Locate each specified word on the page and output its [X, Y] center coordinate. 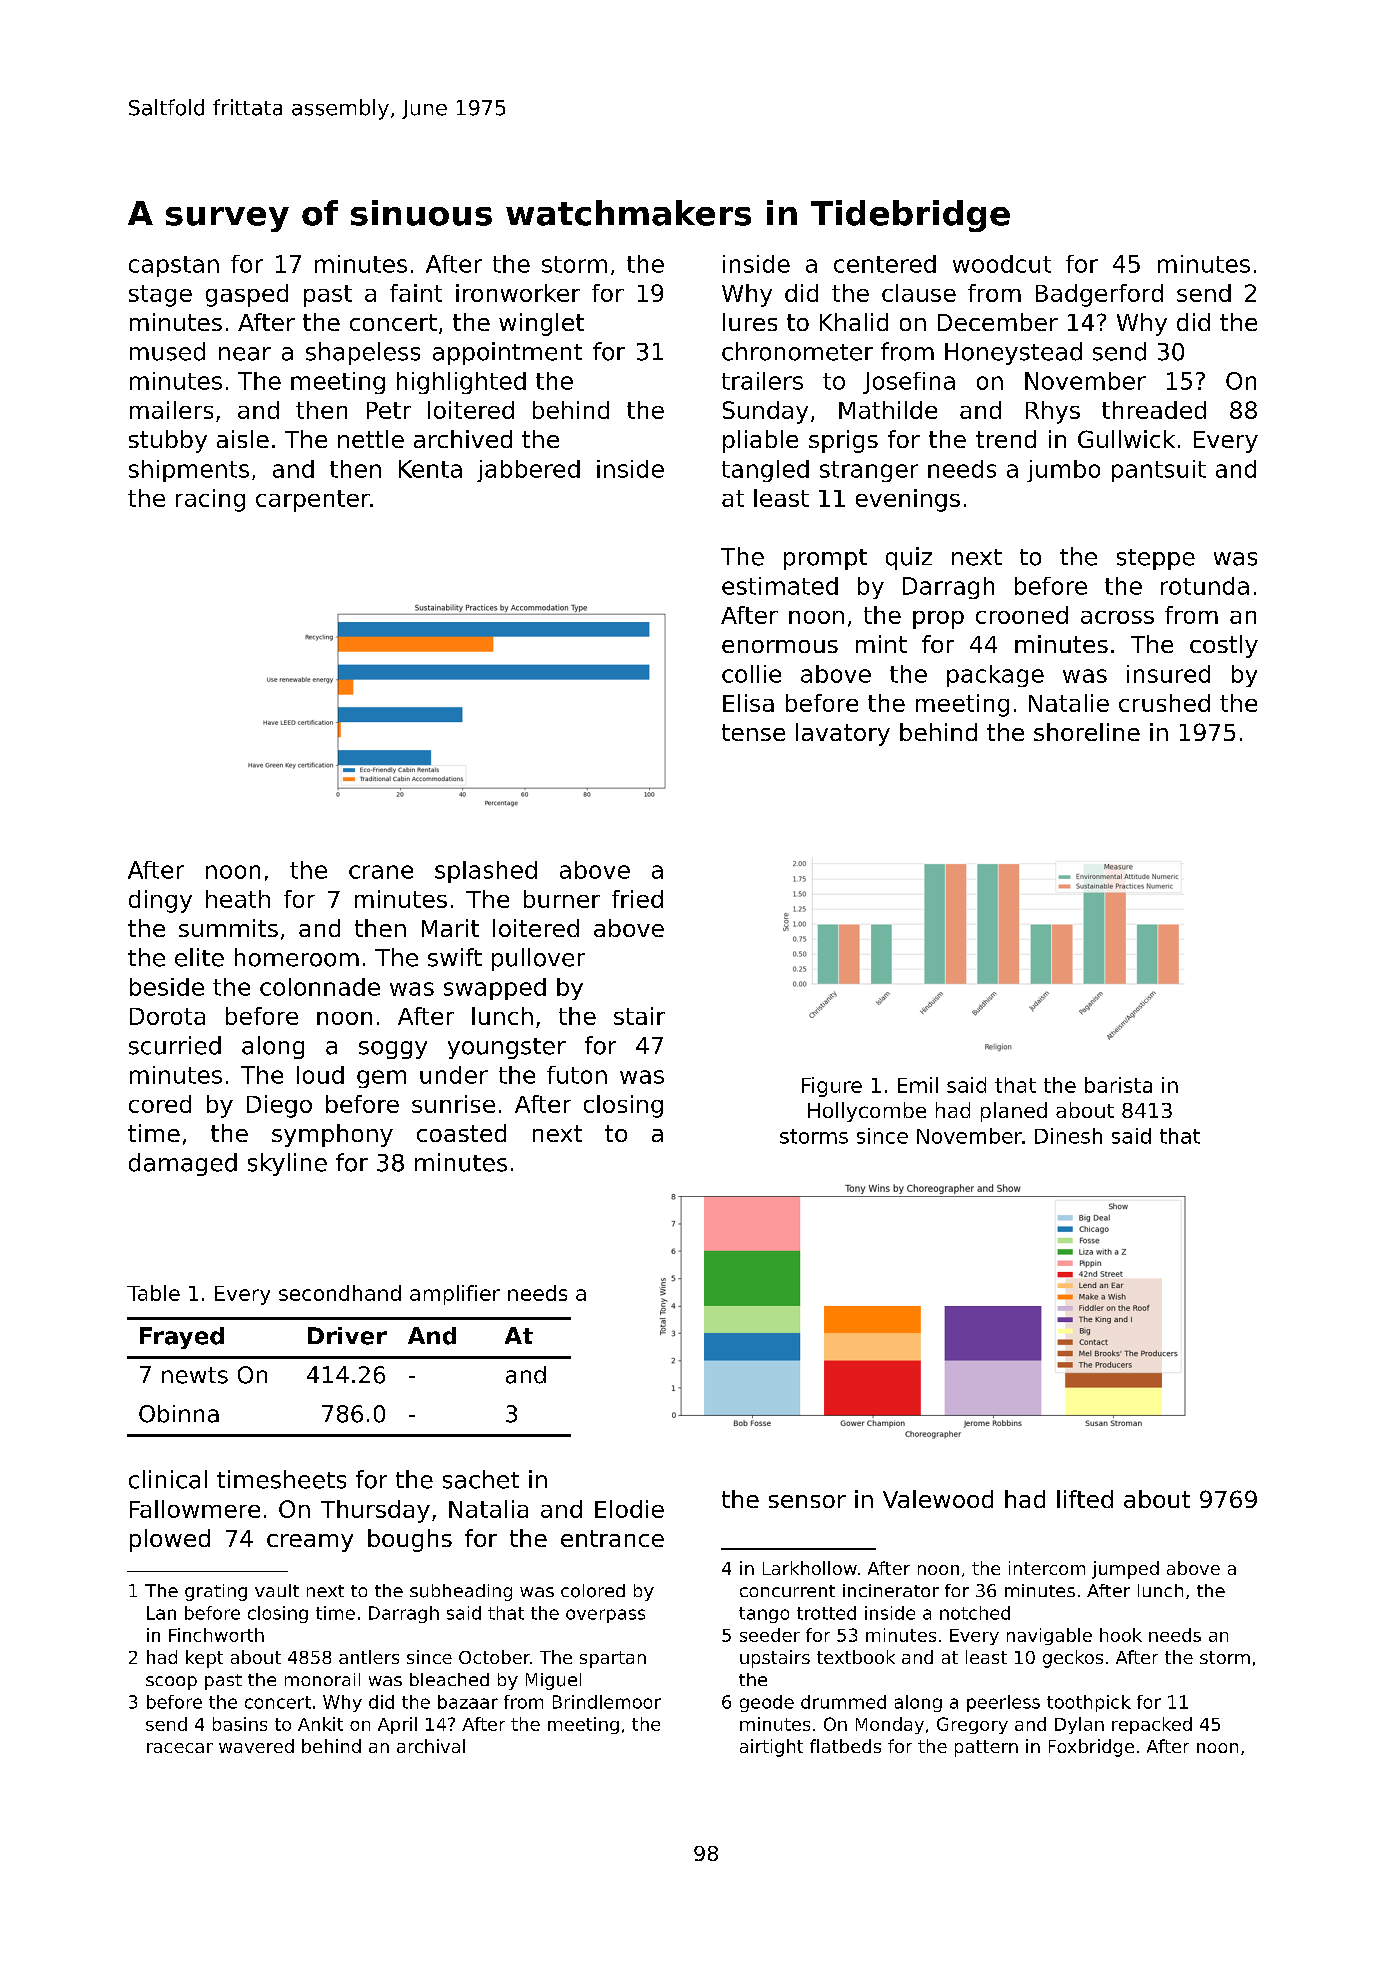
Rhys [1053, 412]
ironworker [518, 293]
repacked [1152, 1725]
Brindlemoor [607, 1702]
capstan [174, 266]
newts [195, 1375]
